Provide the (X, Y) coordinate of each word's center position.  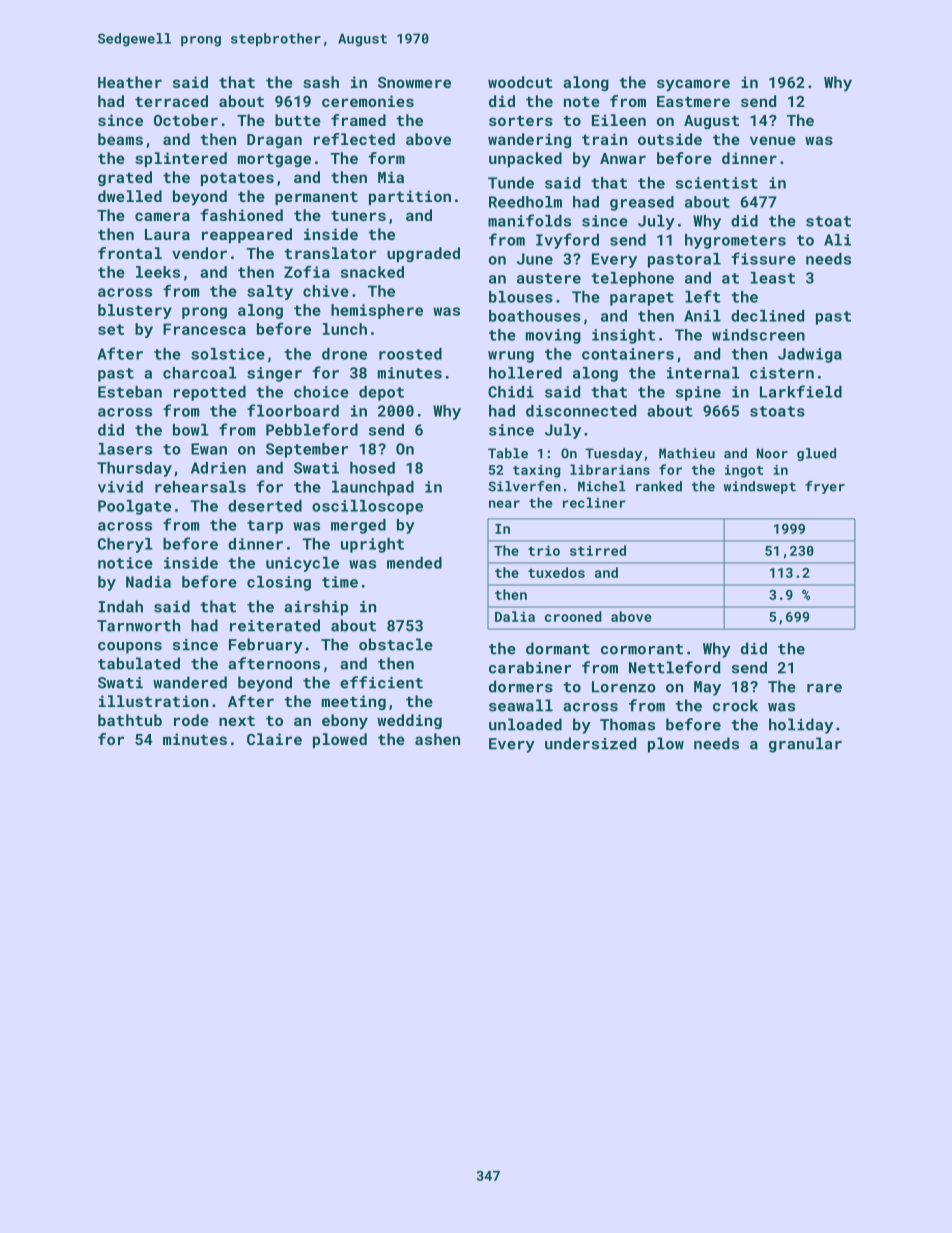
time (340, 582)
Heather (130, 82)
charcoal (199, 373)
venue (773, 140)
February (266, 646)
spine (698, 393)
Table (508, 453)
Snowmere (414, 82)
